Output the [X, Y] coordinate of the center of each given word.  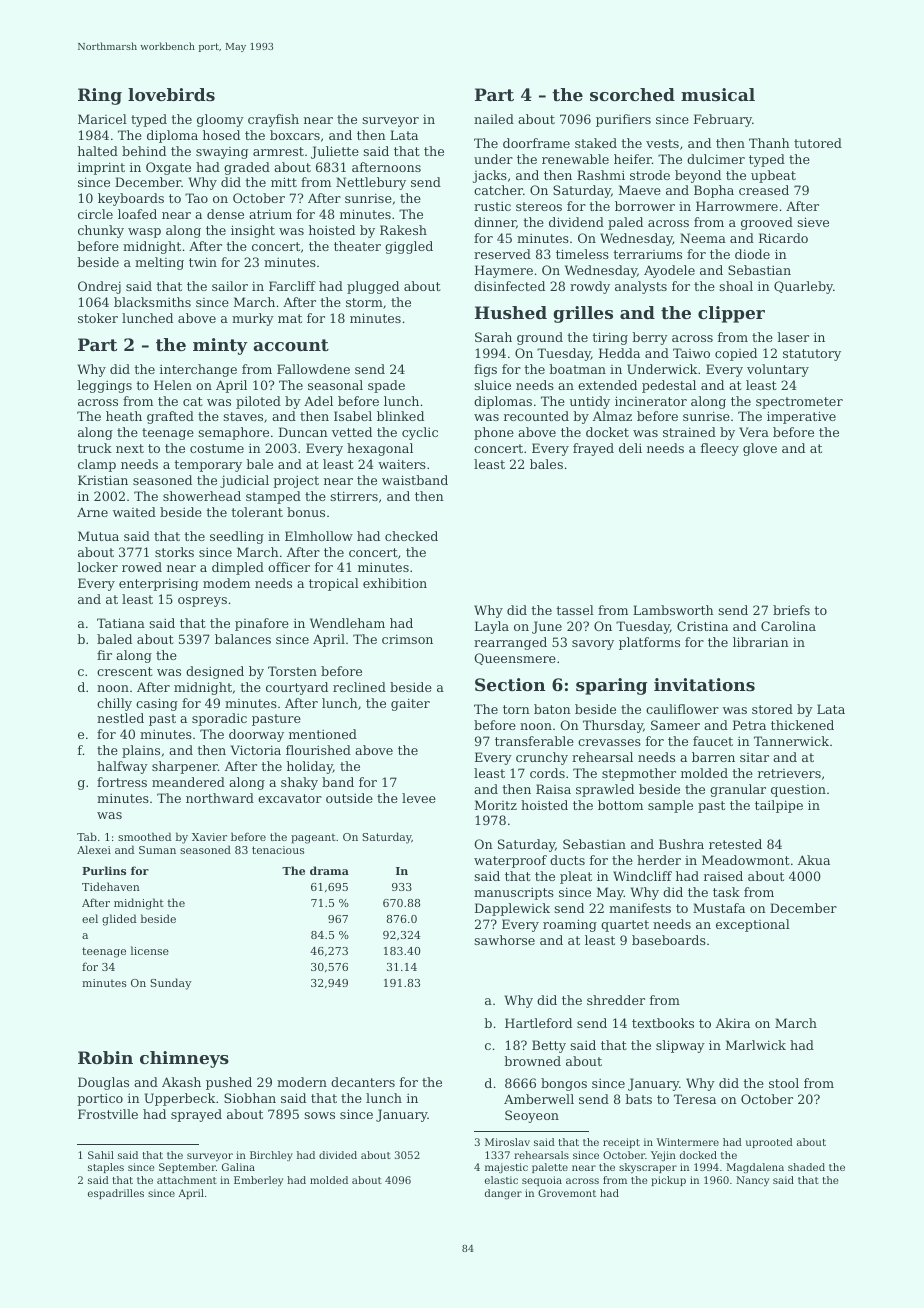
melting [159, 263]
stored [772, 709]
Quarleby [803, 287]
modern [302, 1082]
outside [349, 798]
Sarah [493, 337]
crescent [125, 671]
